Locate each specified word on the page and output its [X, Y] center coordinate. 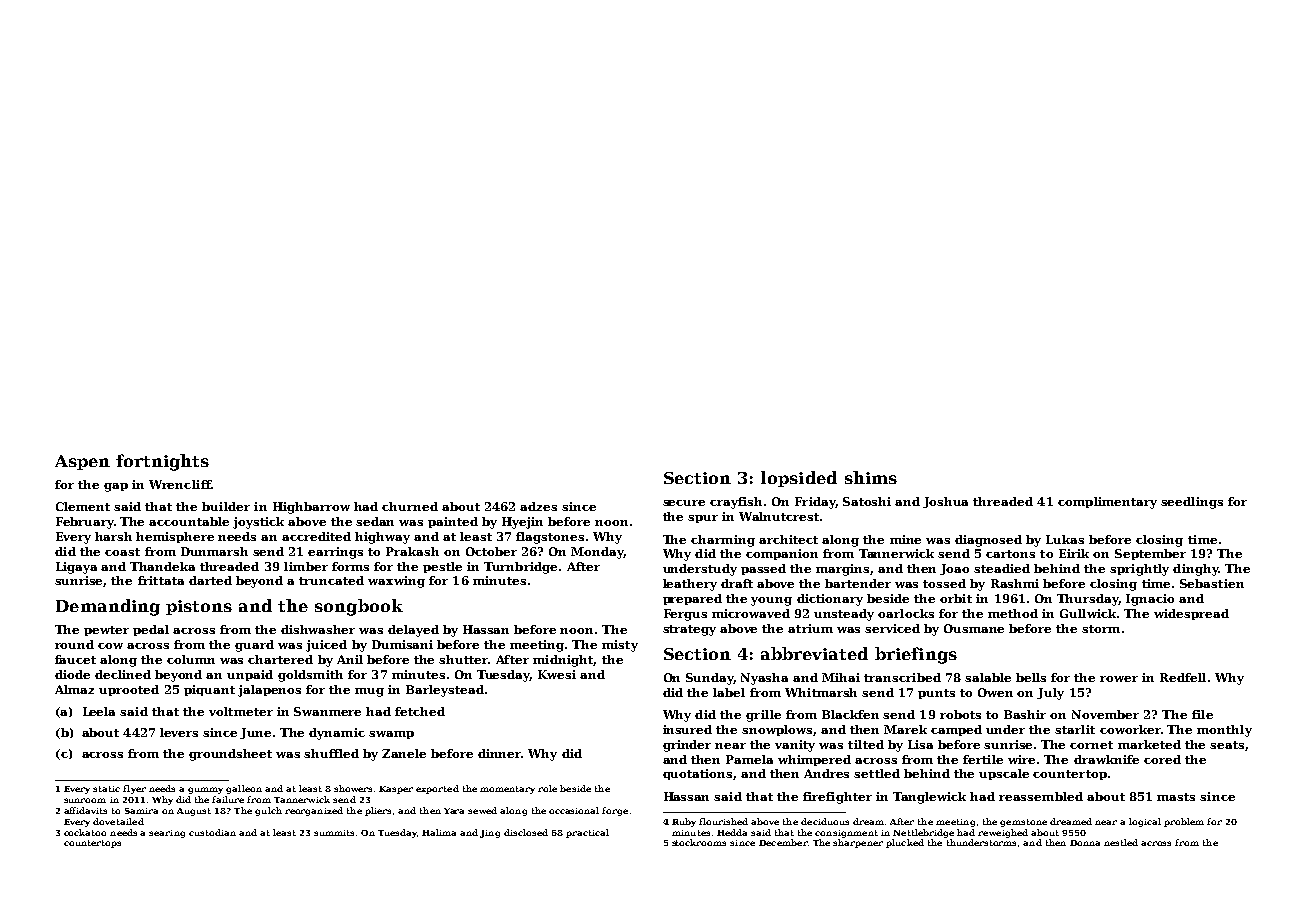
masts [1176, 797]
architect [788, 539]
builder [226, 506]
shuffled [331, 753]
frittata [161, 580]
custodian [212, 832]
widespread [1191, 614]
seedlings [1192, 503]
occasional [574, 810]
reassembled [1041, 796]
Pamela [749, 759]
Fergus [685, 615]
